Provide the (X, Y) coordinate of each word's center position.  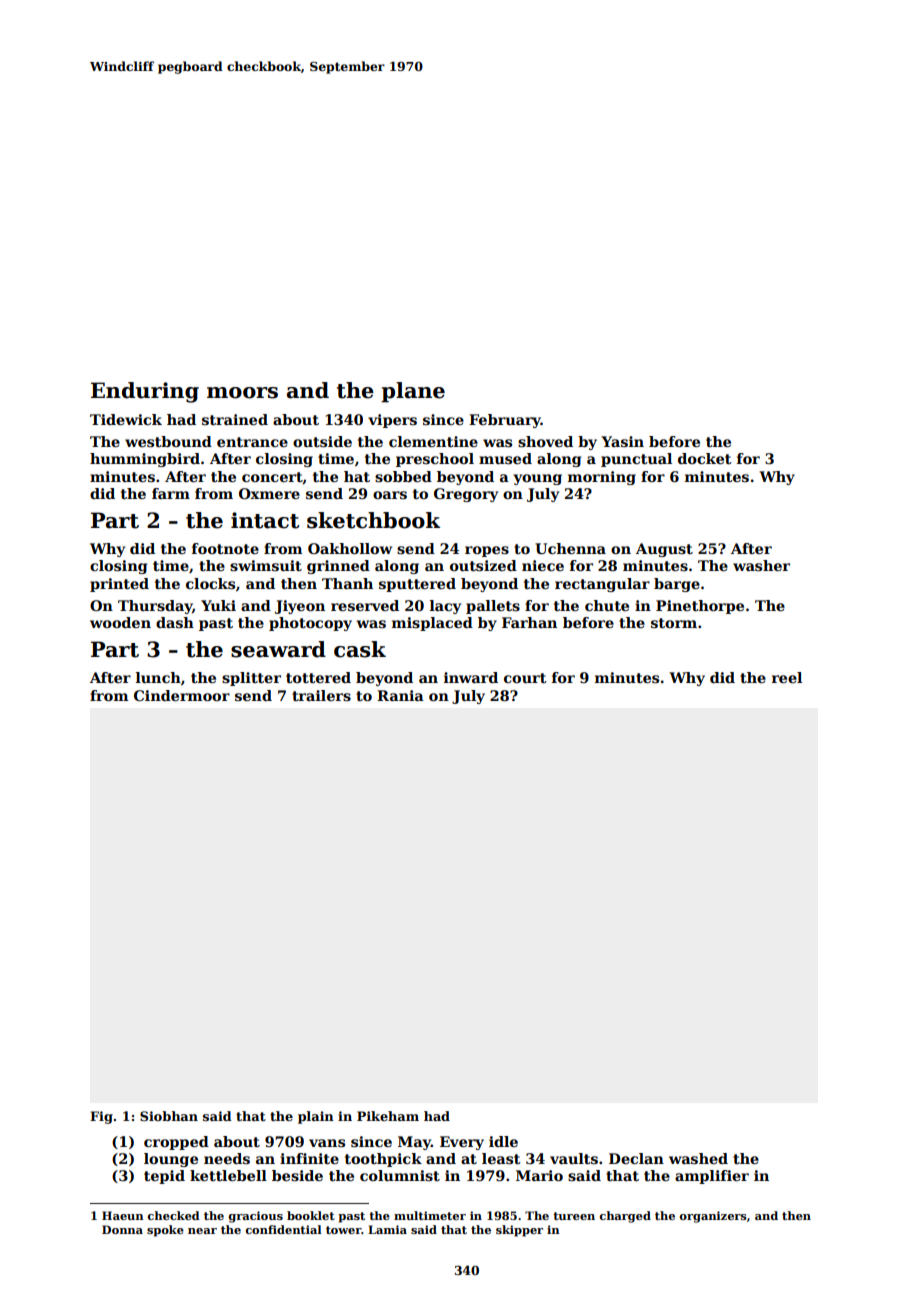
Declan (636, 1158)
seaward (278, 649)
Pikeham (388, 1116)
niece (543, 565)
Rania (400, 695)
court (525, 678)
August (664, 550)
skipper (519, 1231)
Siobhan (169, 1116)
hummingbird (145, 460)
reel (787, 677)
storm (674, 623)
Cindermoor (182, 695)
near (202, 1231)
